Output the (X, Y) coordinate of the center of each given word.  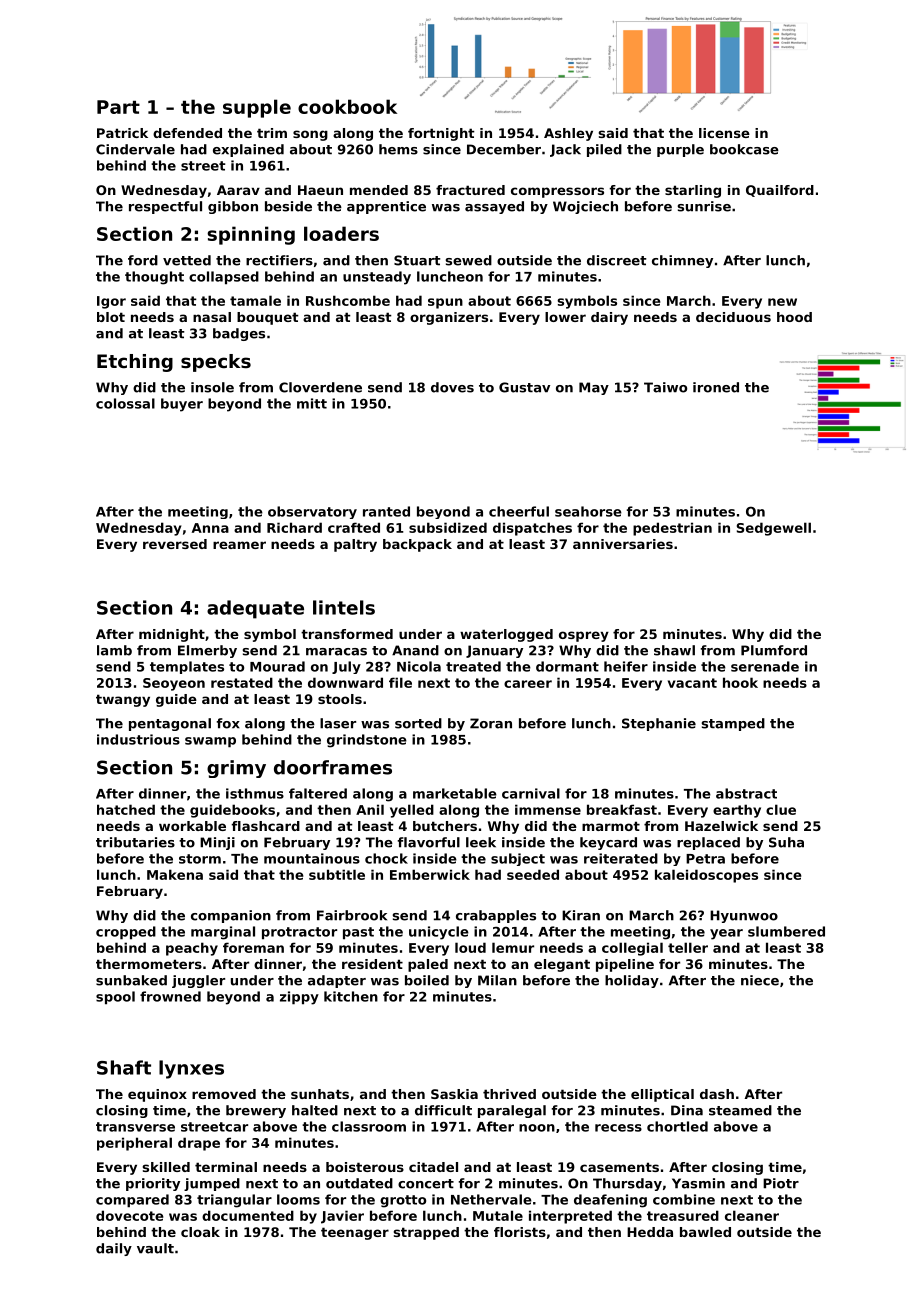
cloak (200, 1232)
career (528, 684)
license (724, 133)
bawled (705, 1232)
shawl (674, 650)
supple (257, 108)
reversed (175, 544)
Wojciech (585, 207)
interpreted (570, 1217)
